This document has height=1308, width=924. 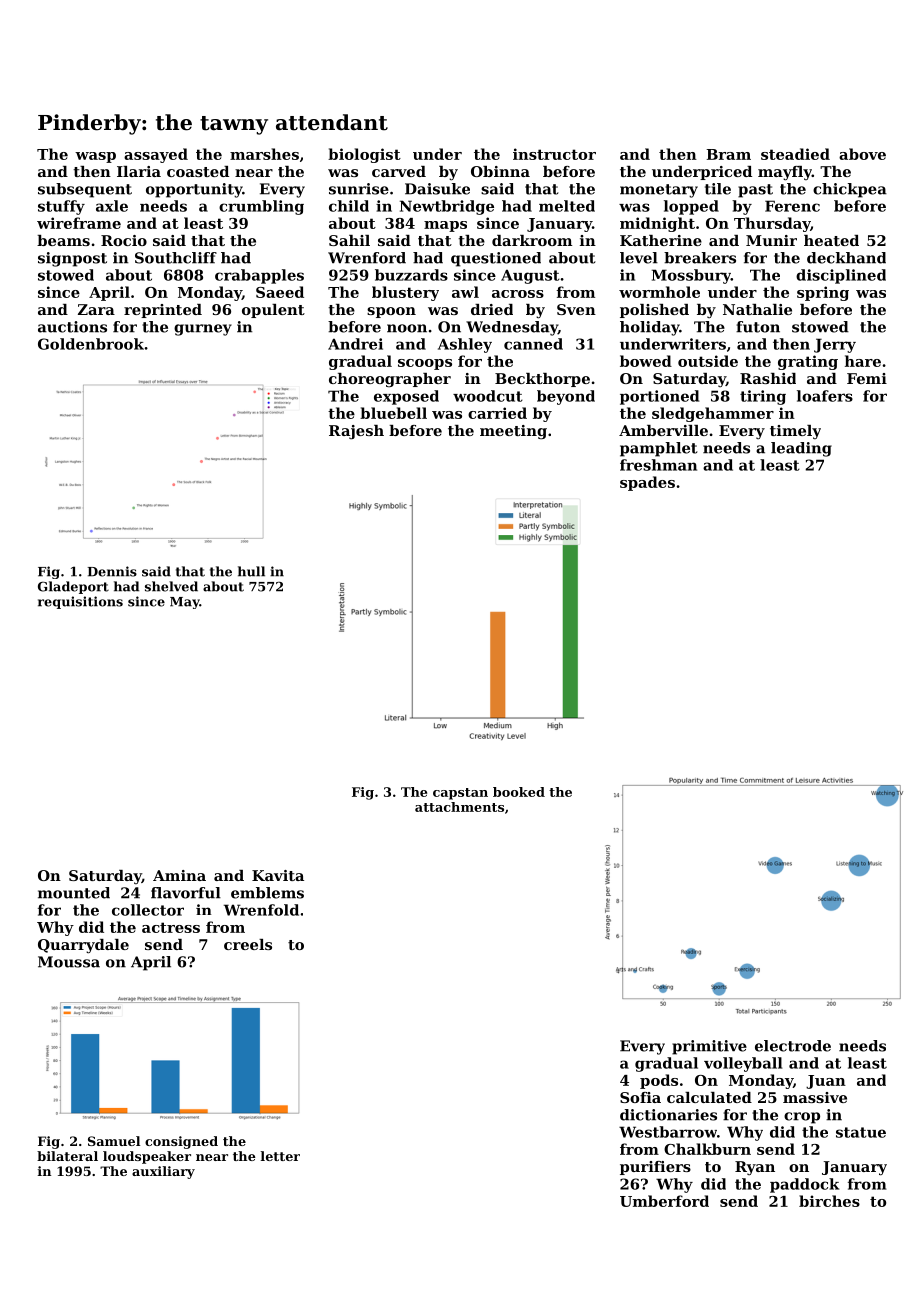 What do you see at coordinates (181, 1142) in the document?
I see `consigned` at bounding box center [181, 1142].
